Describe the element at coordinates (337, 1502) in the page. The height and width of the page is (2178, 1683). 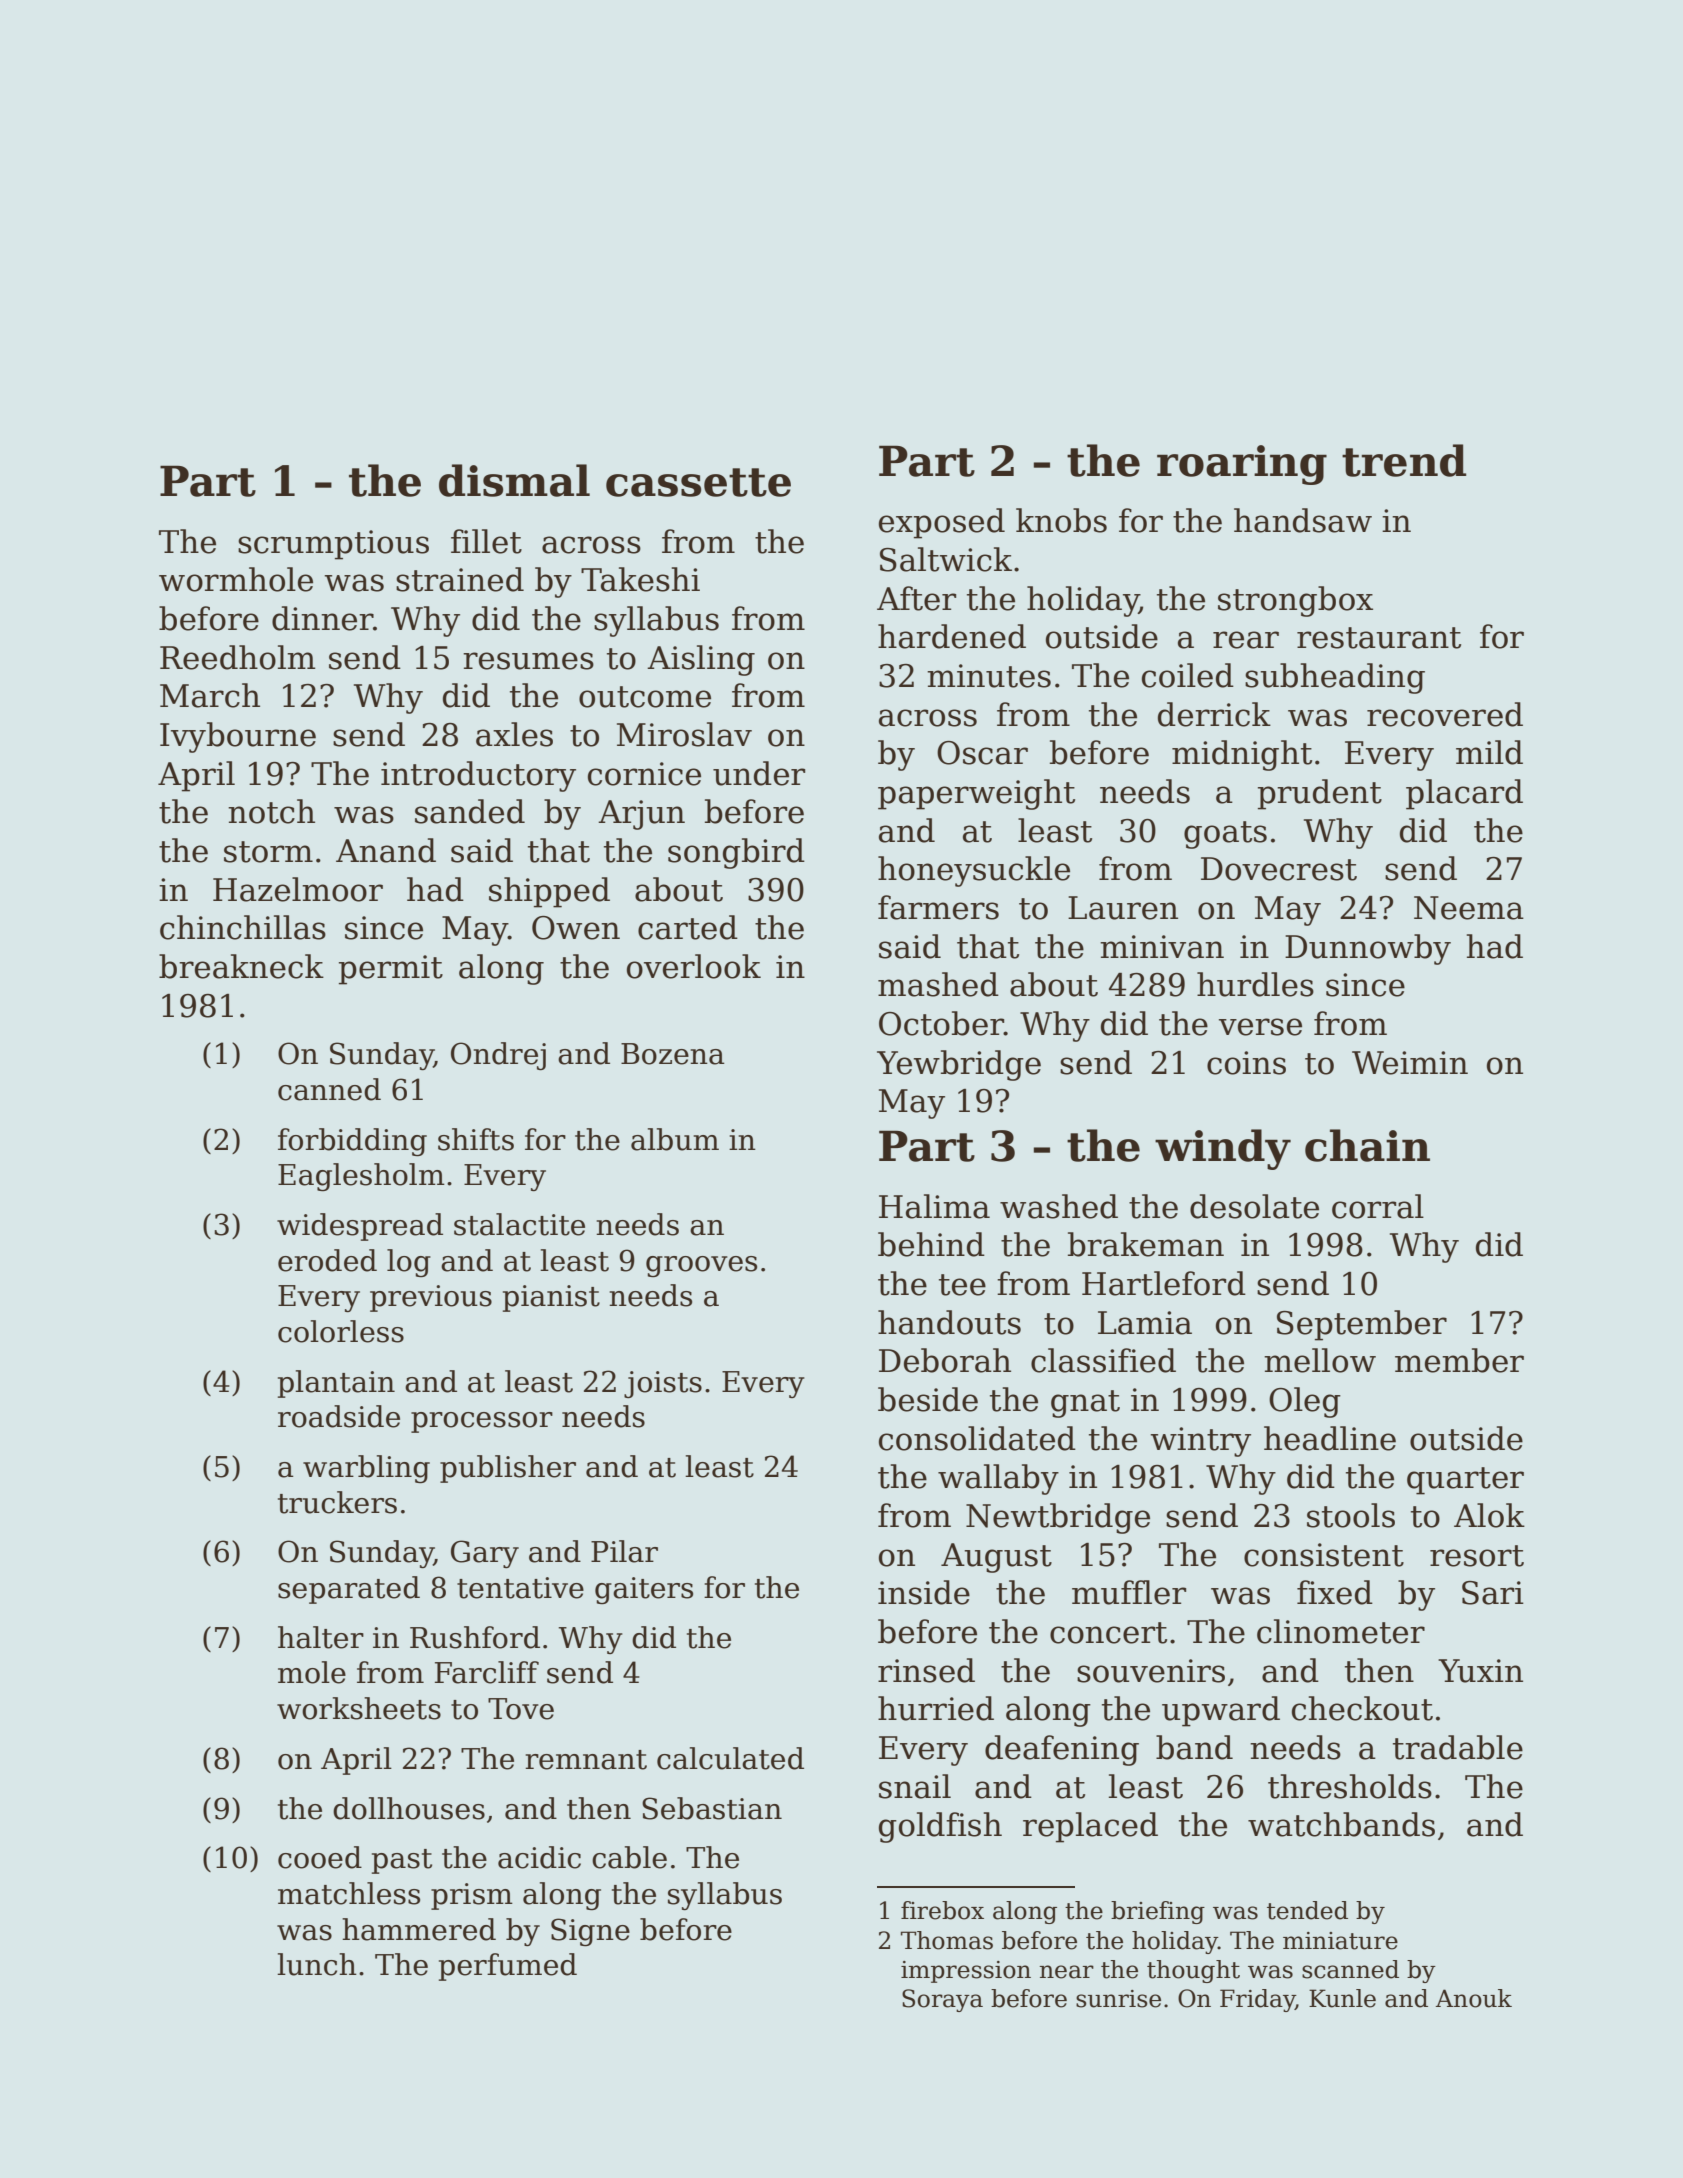
I see `truckers` at that location.
